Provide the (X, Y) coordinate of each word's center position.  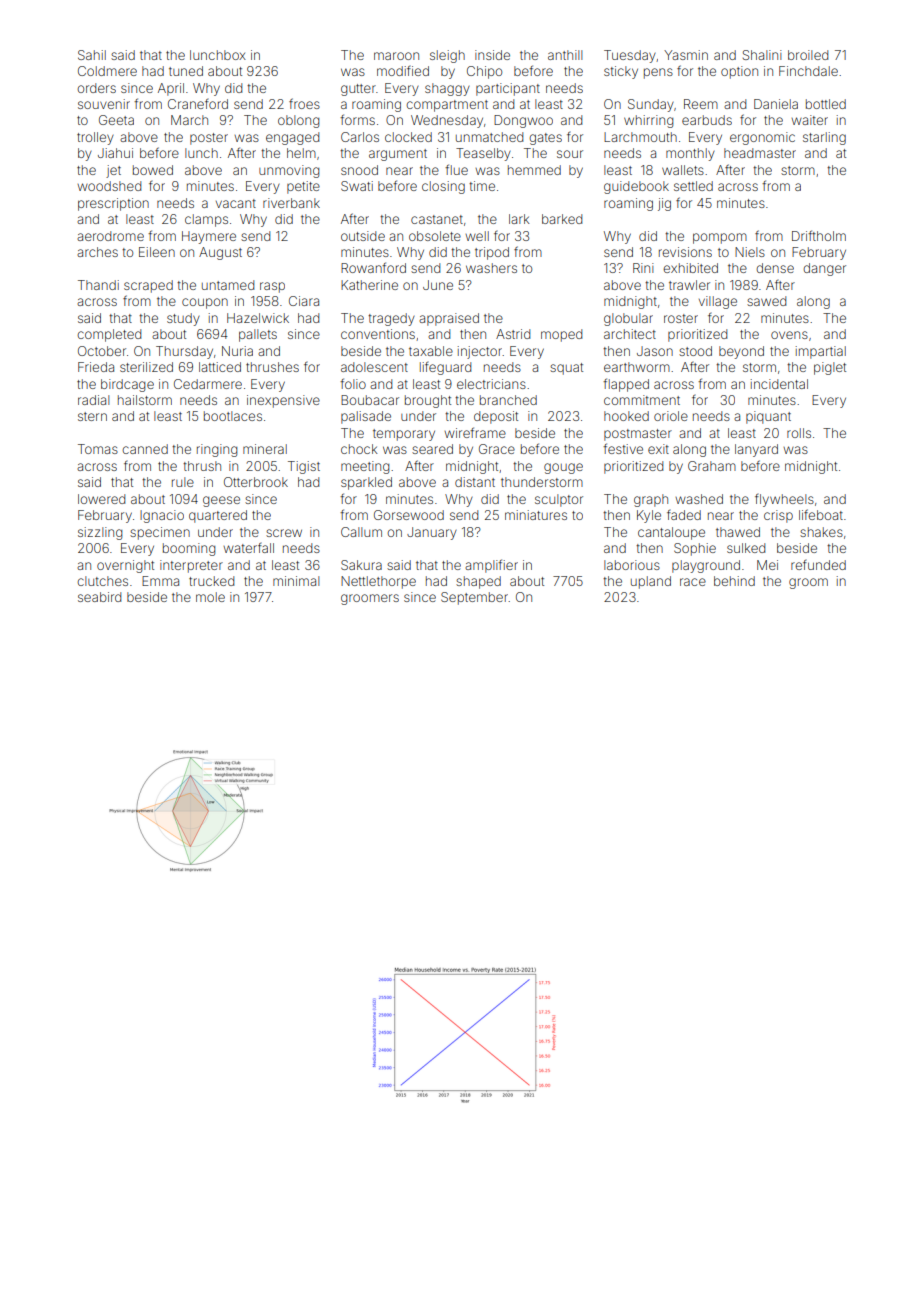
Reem (701, 104)
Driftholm (819, 235)
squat (566, 369)
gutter (358, 90)
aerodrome (110, 236)
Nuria (237, 351)
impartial (821, 352)
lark (519, 219)
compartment (447, 106)
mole (210, 597)
